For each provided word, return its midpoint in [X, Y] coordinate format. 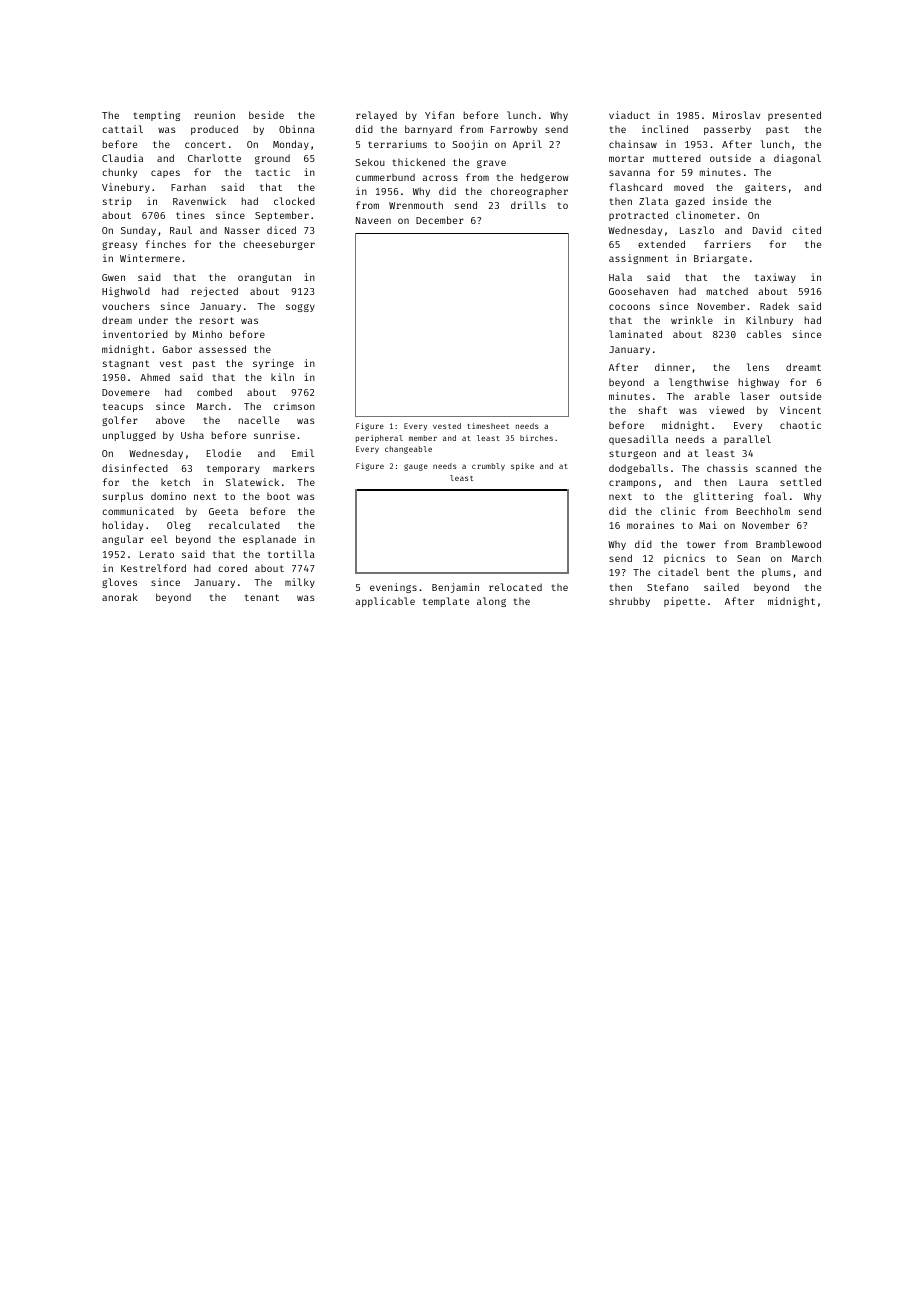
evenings [393, 588]
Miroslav [736, 115]
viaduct [629, 115]
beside [266, 115]
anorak [120, 597]
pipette [684, 602]
